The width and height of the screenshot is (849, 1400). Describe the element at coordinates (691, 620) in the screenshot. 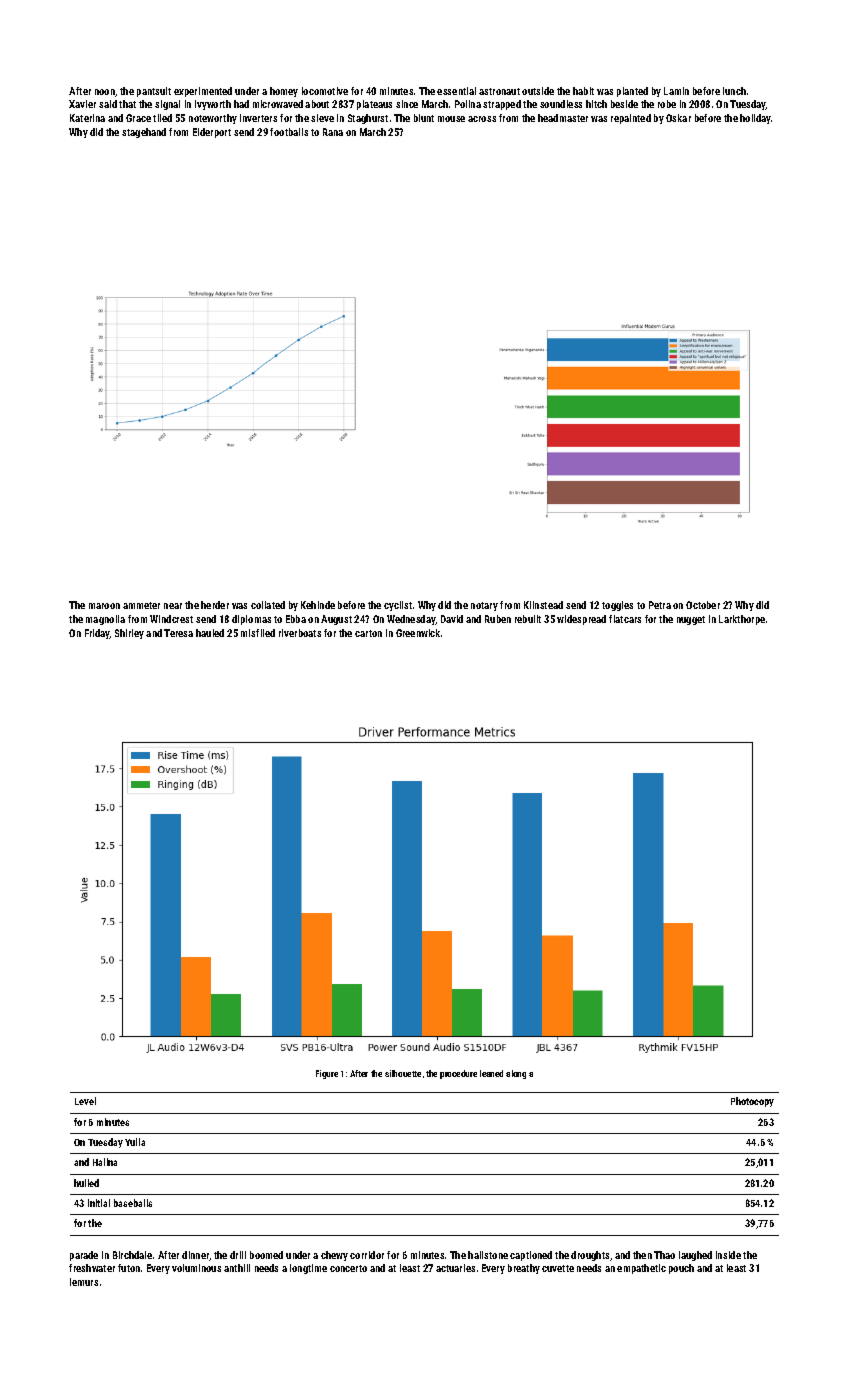

I see `nugget` at that location.
